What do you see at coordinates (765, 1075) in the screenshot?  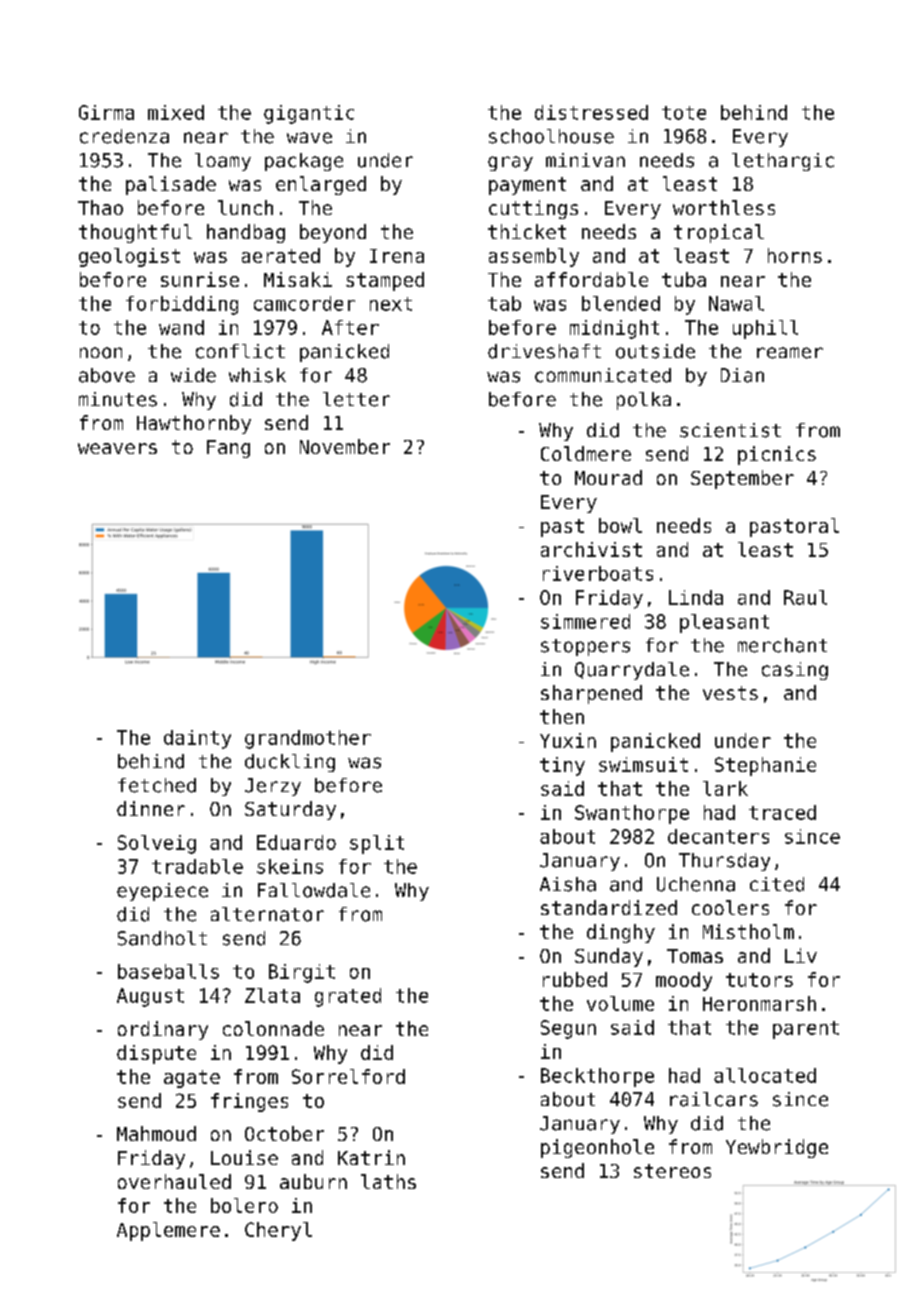 I see `allocated` at bounding box center [765, 1075].
